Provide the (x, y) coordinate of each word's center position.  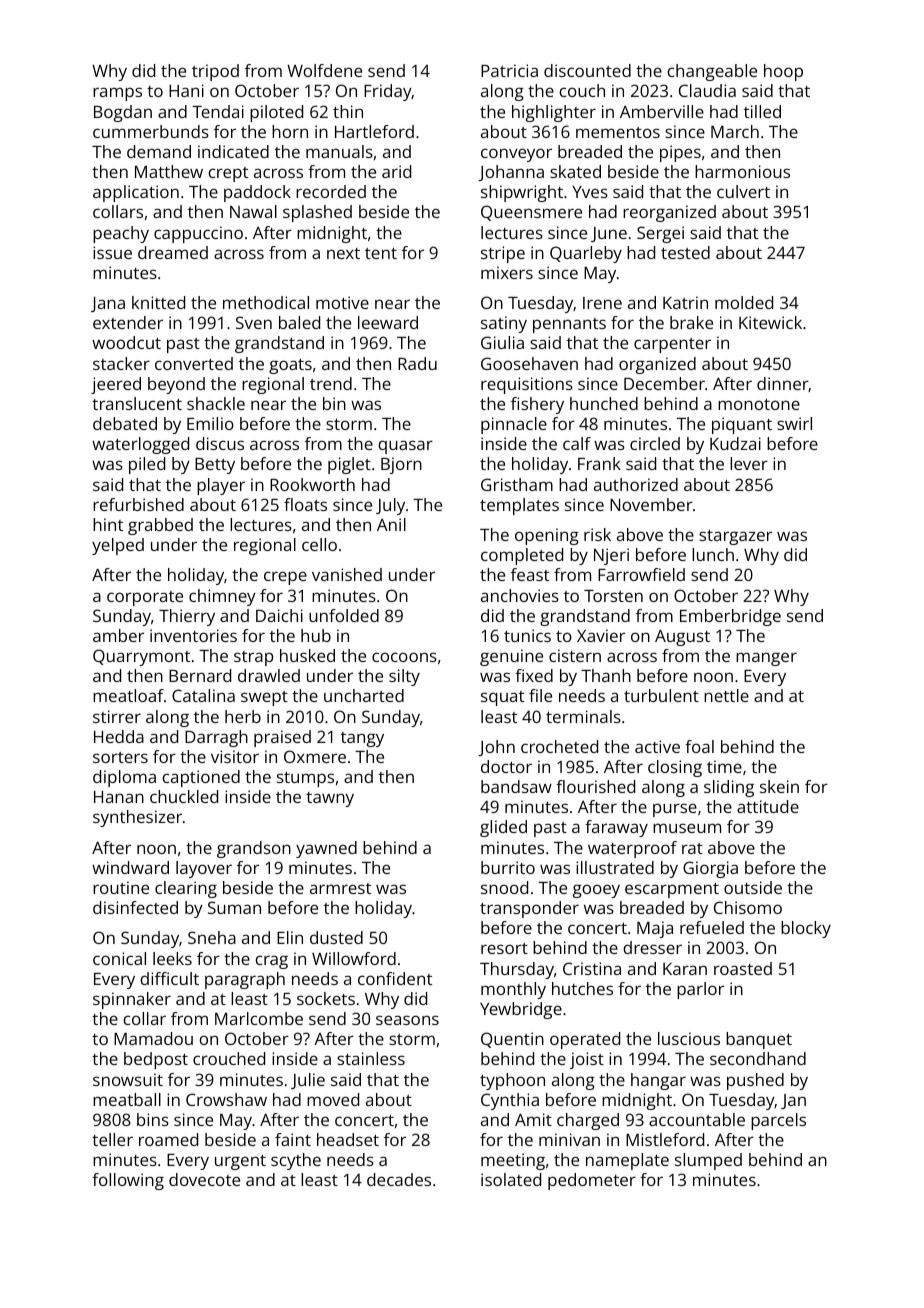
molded (744, 302)
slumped (708, 1161)
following (128, 1181)
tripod (215, 72)
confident (395, 978)
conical (119, 958)
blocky (806, 929)
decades (399, 1179)
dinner (783, 384)
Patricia (509, 70)
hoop (783, 72)
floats (305, 504)
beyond (176, 385)
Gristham (517, 484)
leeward (388, 322)
